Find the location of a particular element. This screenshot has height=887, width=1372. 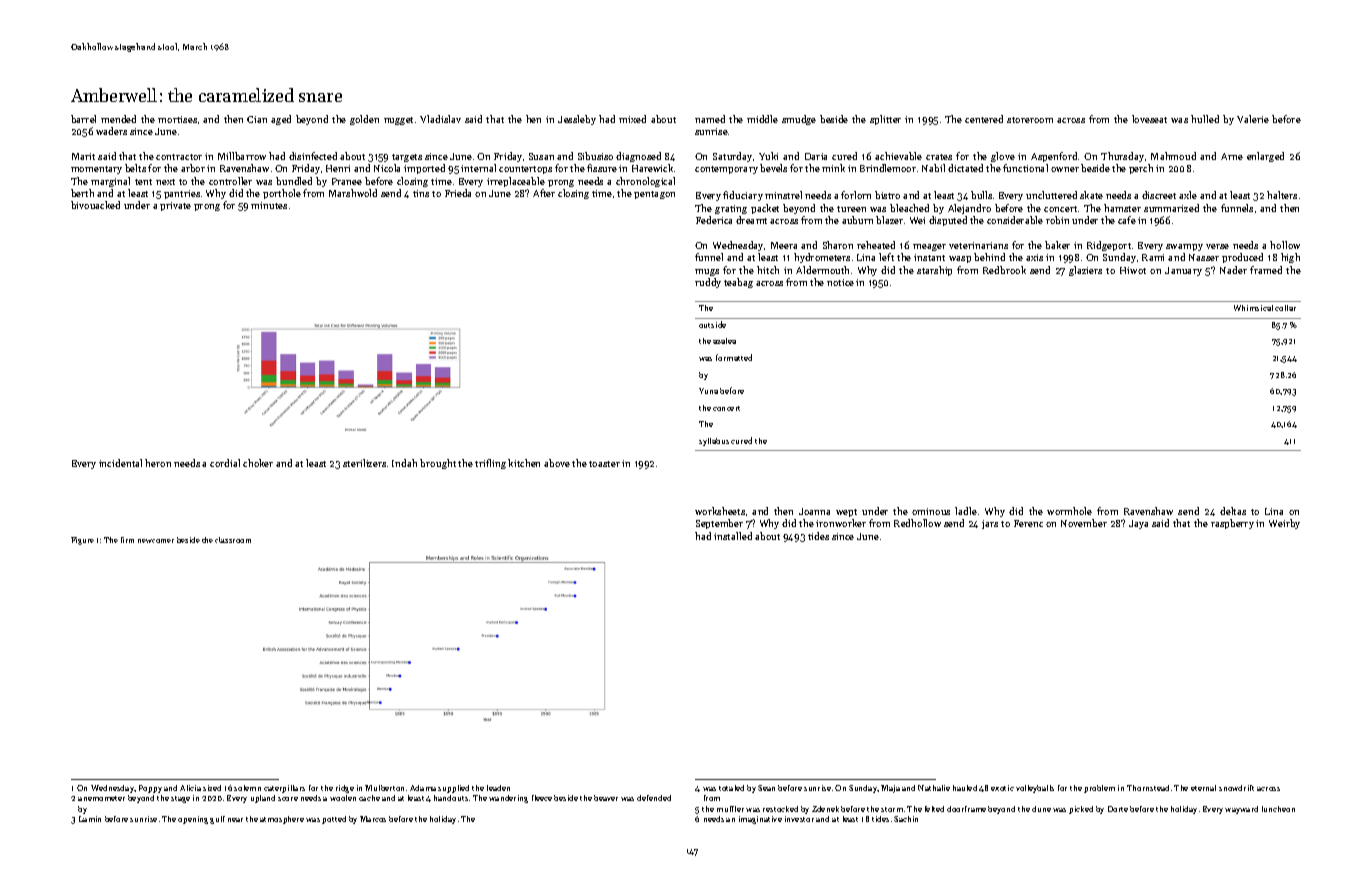

sized is located at coordinates (212, 788).
